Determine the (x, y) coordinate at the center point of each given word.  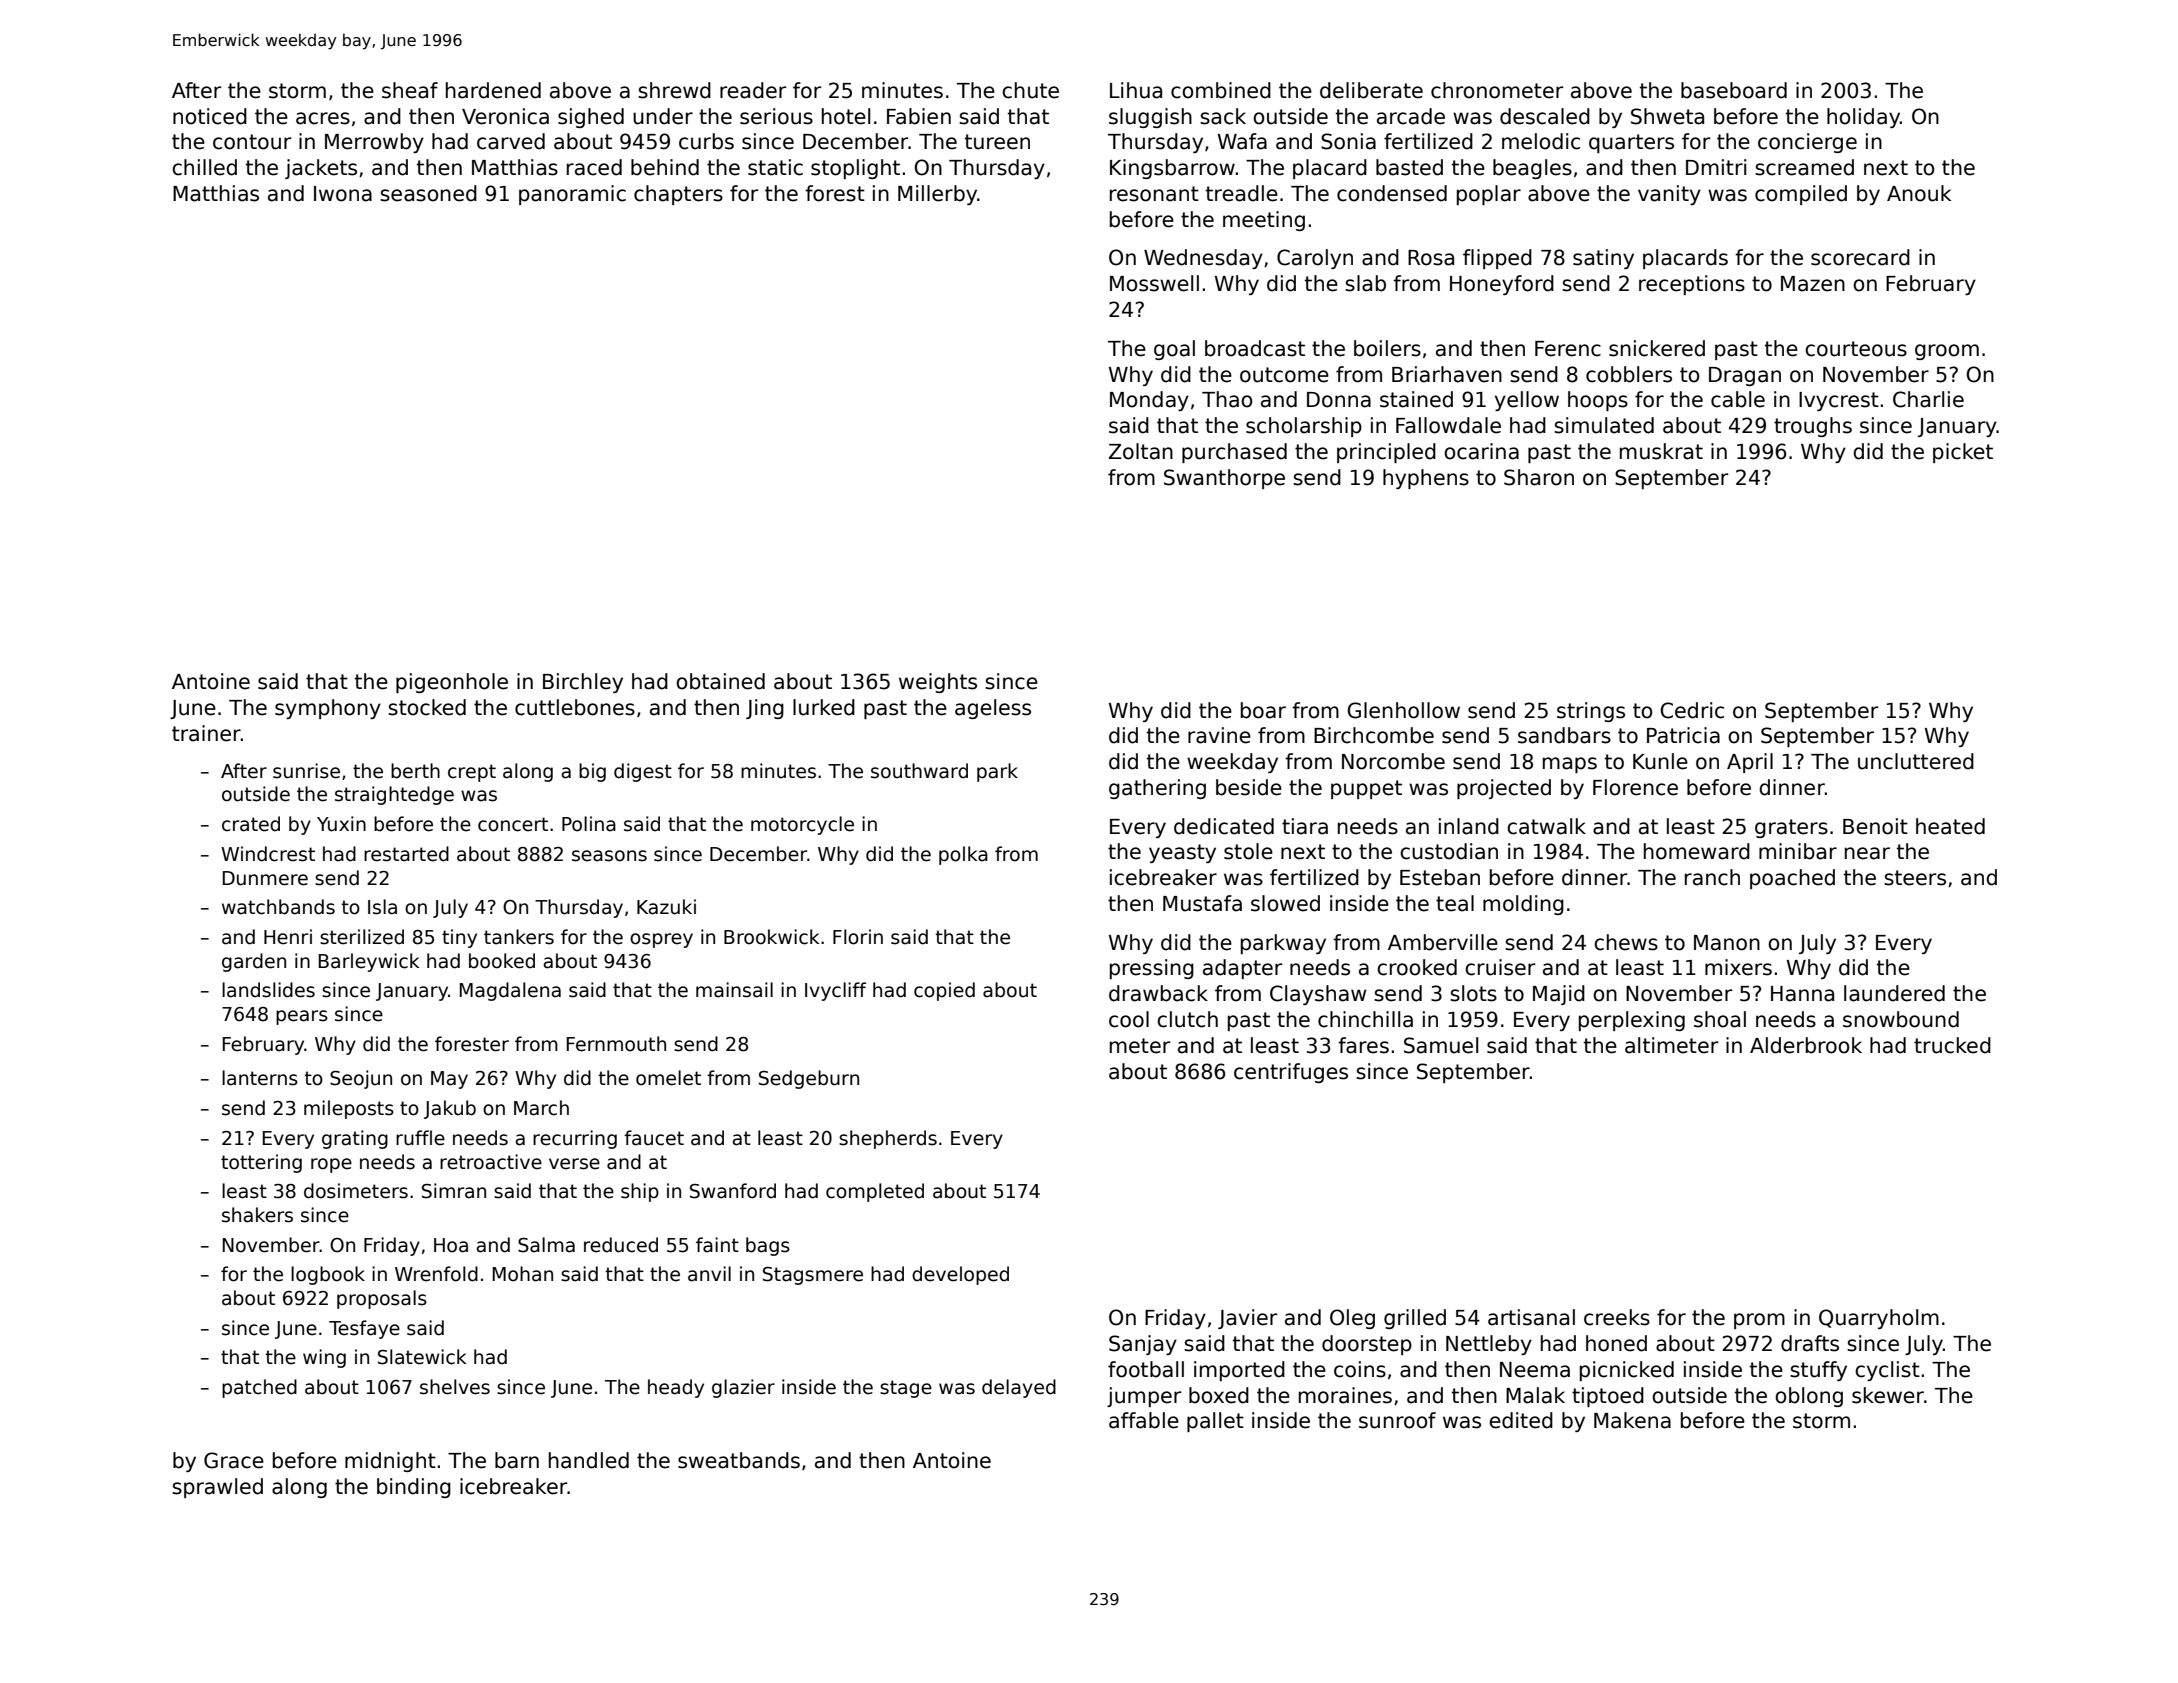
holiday (1863, 118)
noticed (210, 116)
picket (1963, 453)
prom (1759, 1321)
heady (676, 1388)
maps (1570, 765)
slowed (1285, 903)
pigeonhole (452, 683)
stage (906, 1389)
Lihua (1136, 90)
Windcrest (268, 854)
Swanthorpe (1224, 479)
